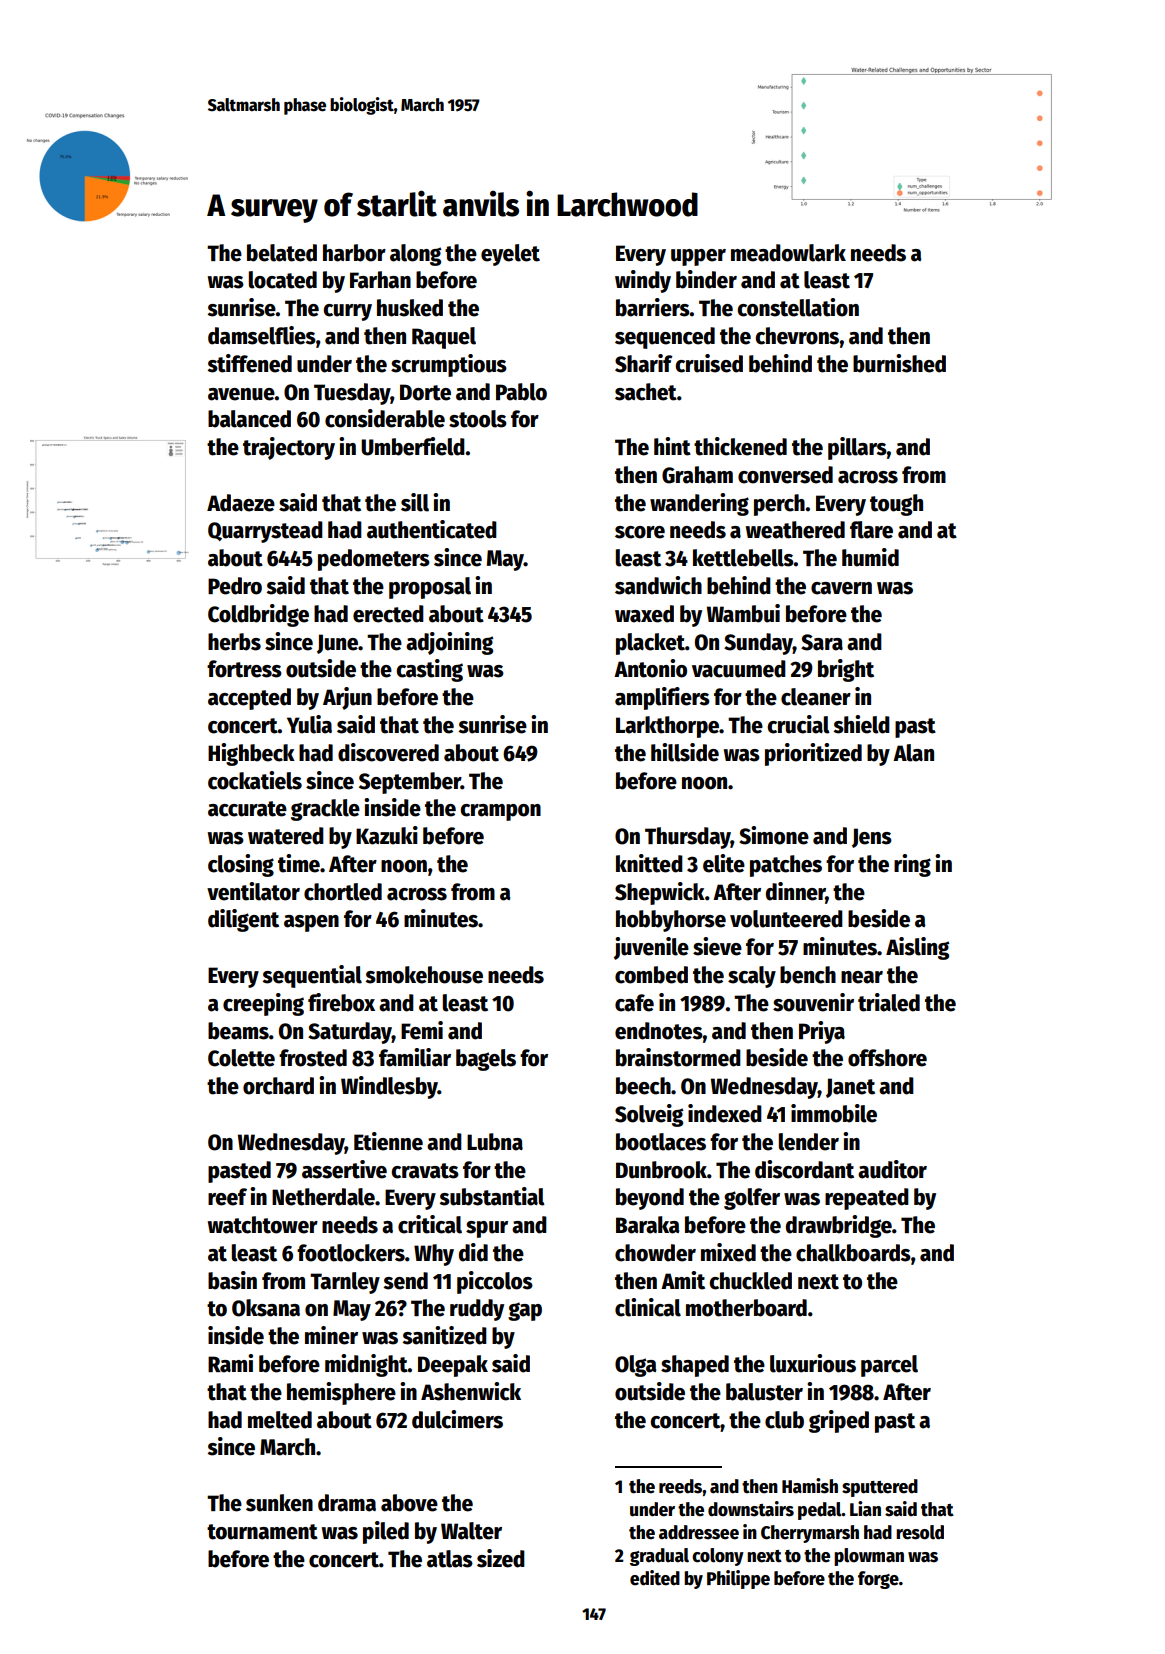  Describe the element at coordinates (263, 1004) in the document. I see `creeping` at that location.
